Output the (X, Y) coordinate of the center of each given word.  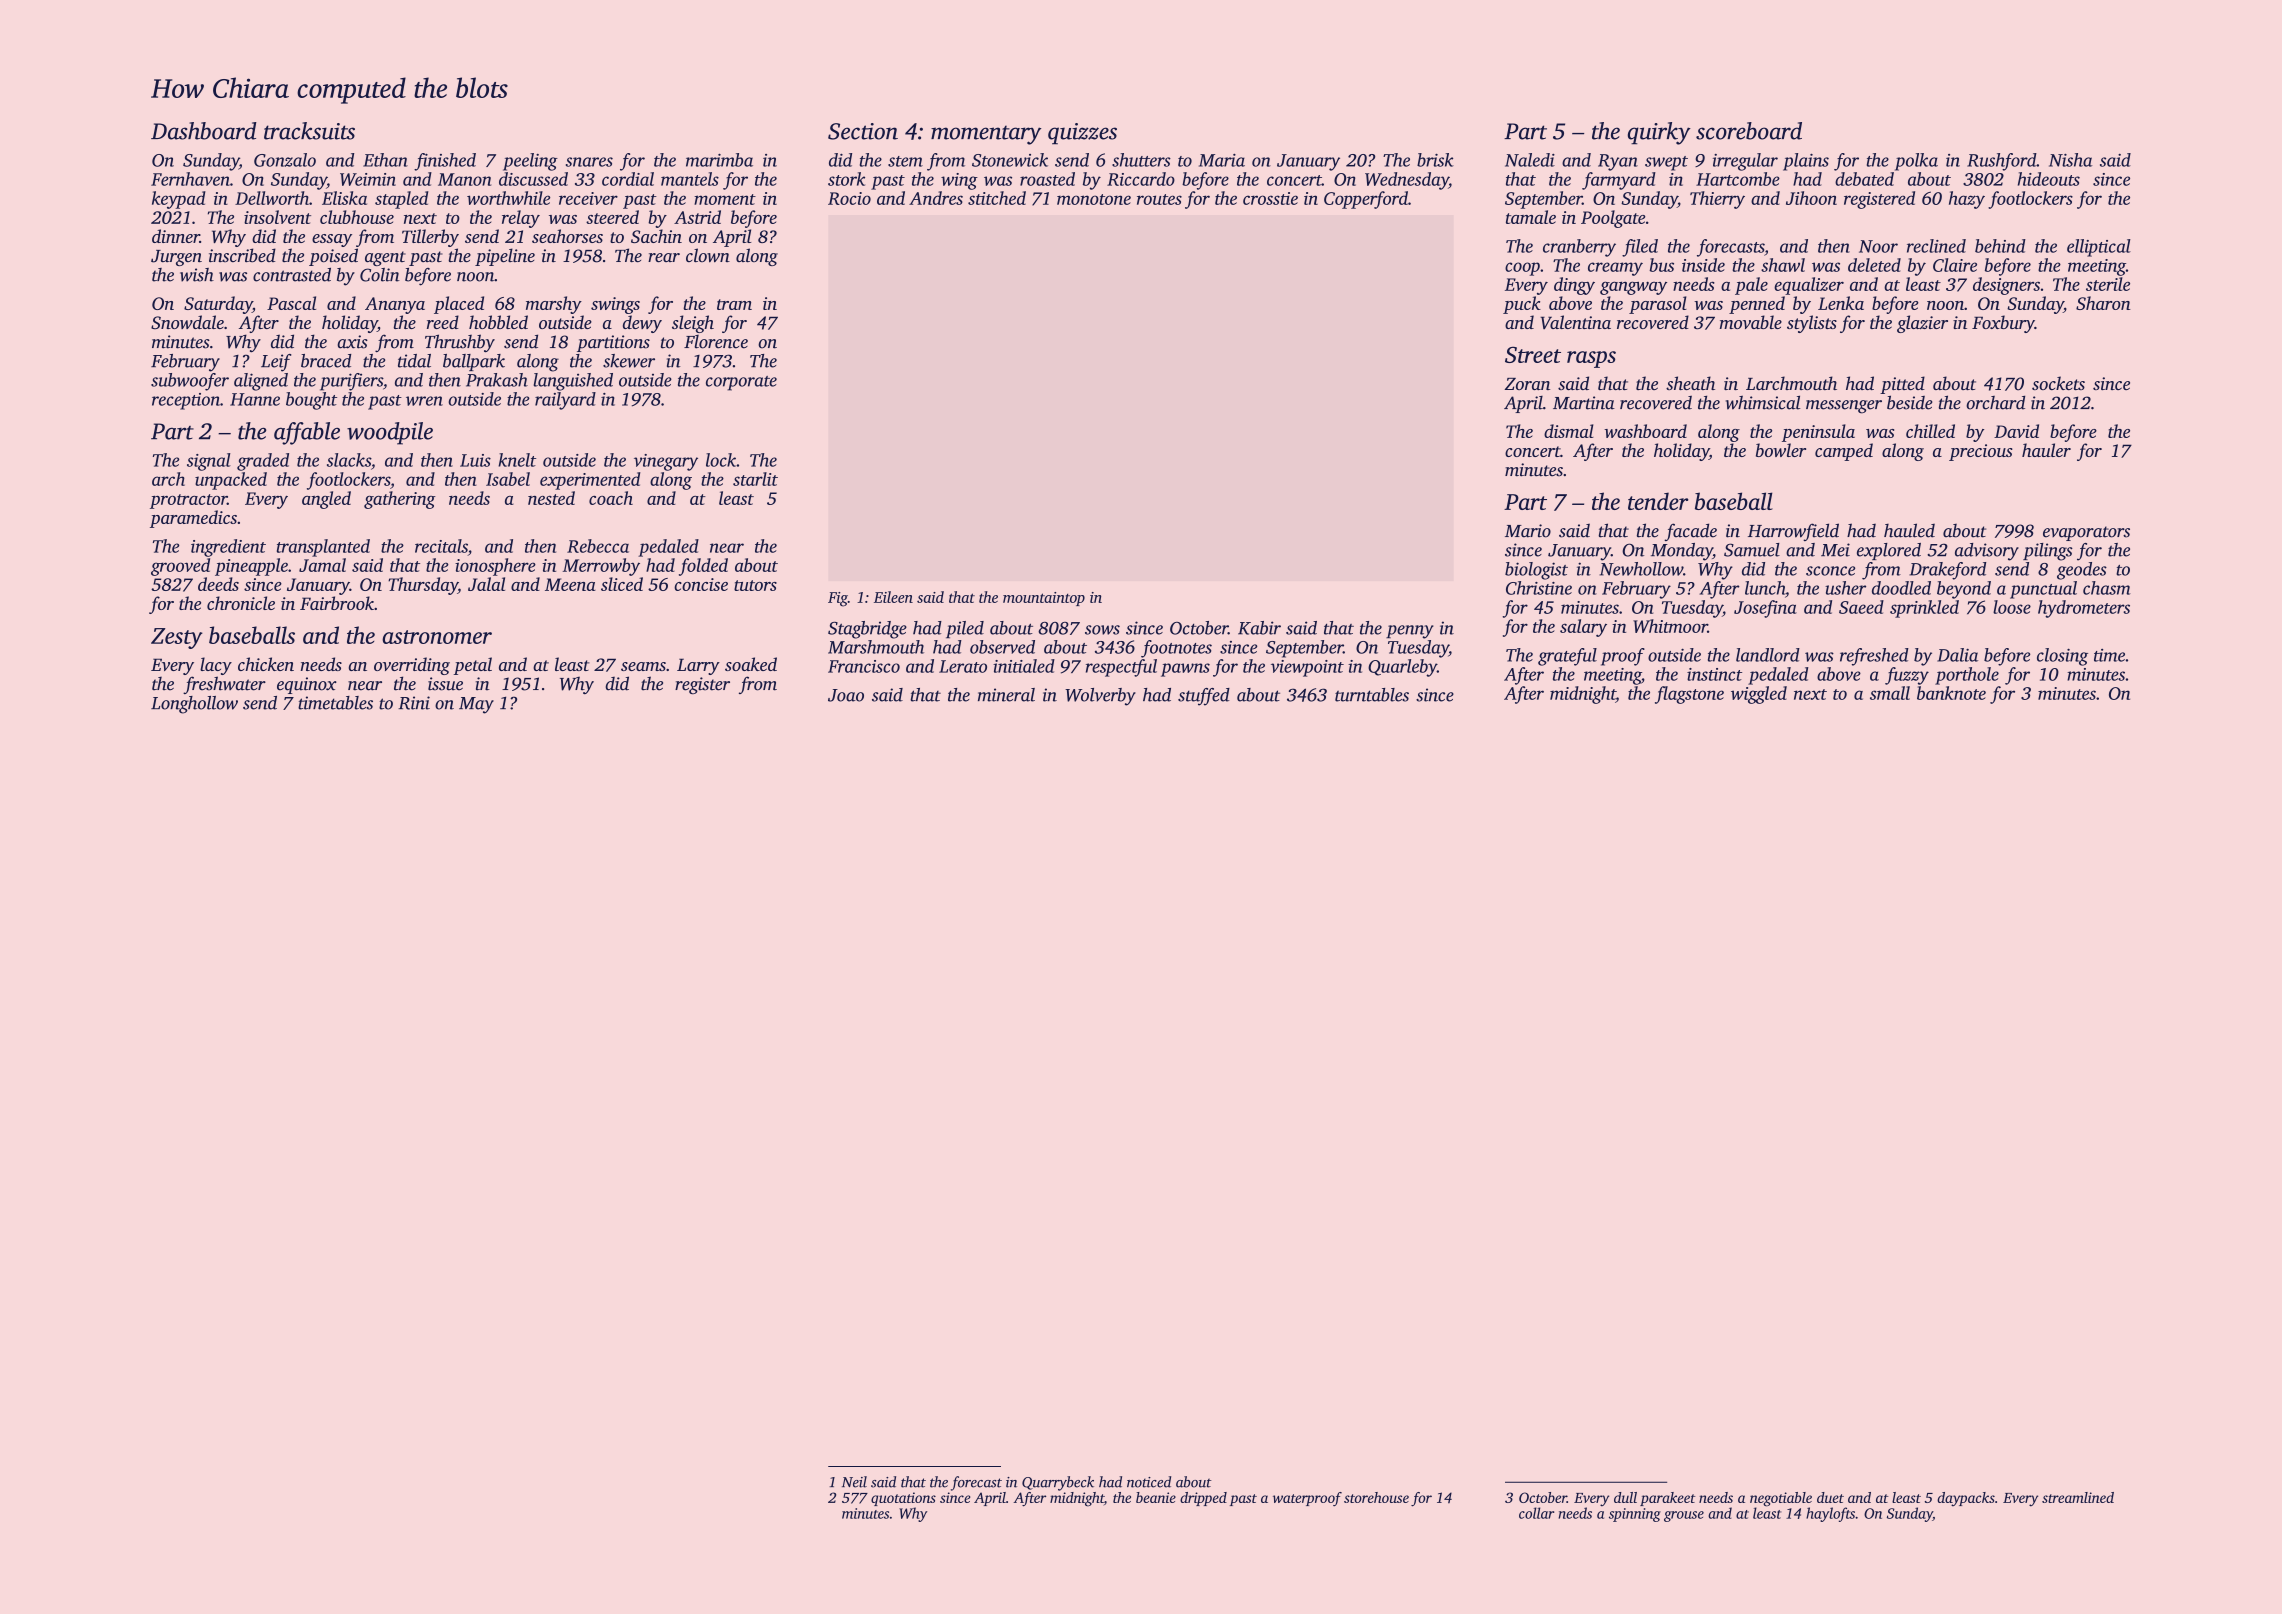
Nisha (2070, 160)
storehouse (1376, 1497)
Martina (1584, 403)
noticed (1149, 1482)
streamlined (2078, 1497)
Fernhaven (190, 179)
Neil (854, 1482)
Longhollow (194, 705)
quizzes (1082, 134)
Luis (475, 460)
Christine (1539, 588)
